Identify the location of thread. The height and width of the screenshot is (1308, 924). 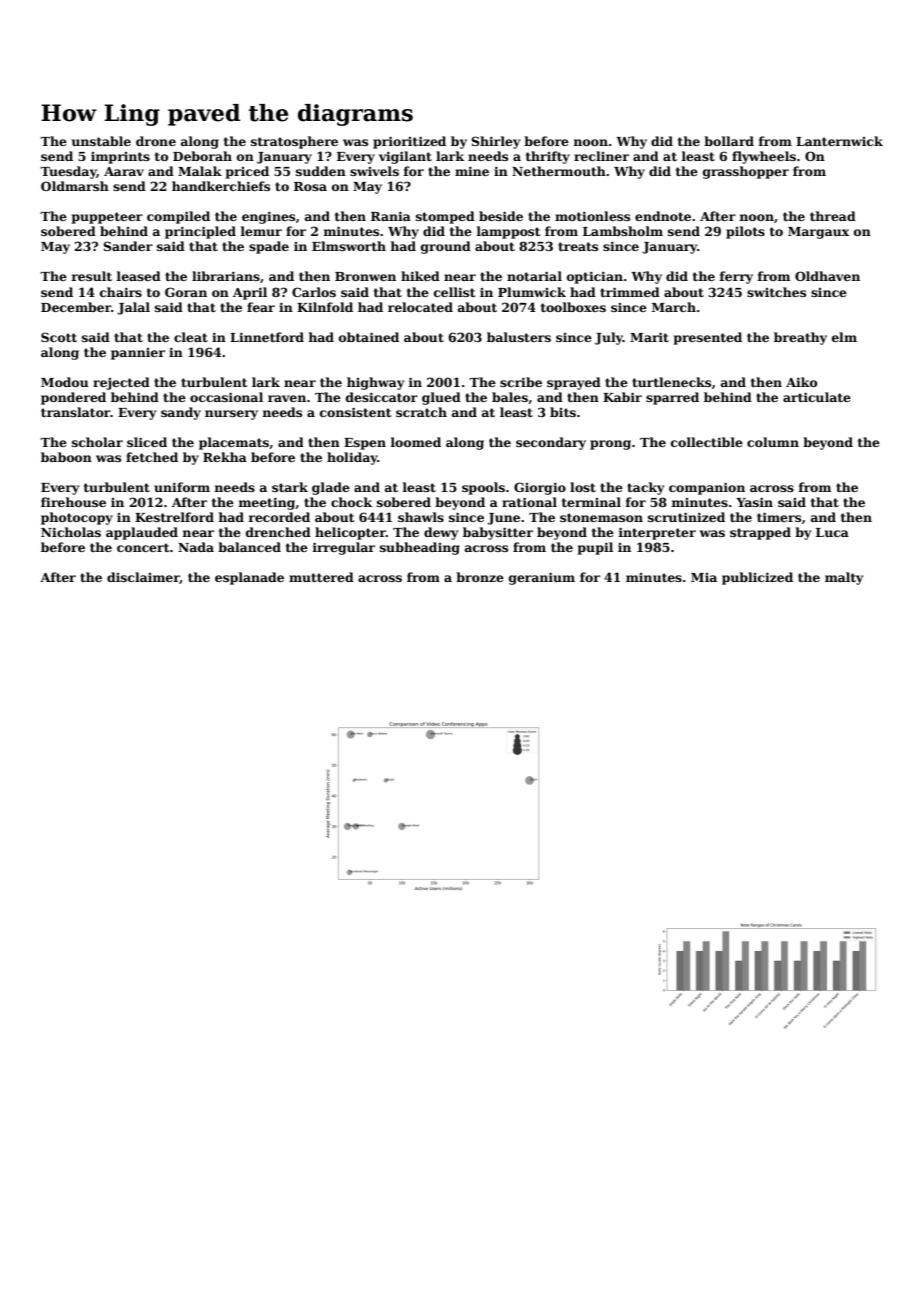
(833, 216).
